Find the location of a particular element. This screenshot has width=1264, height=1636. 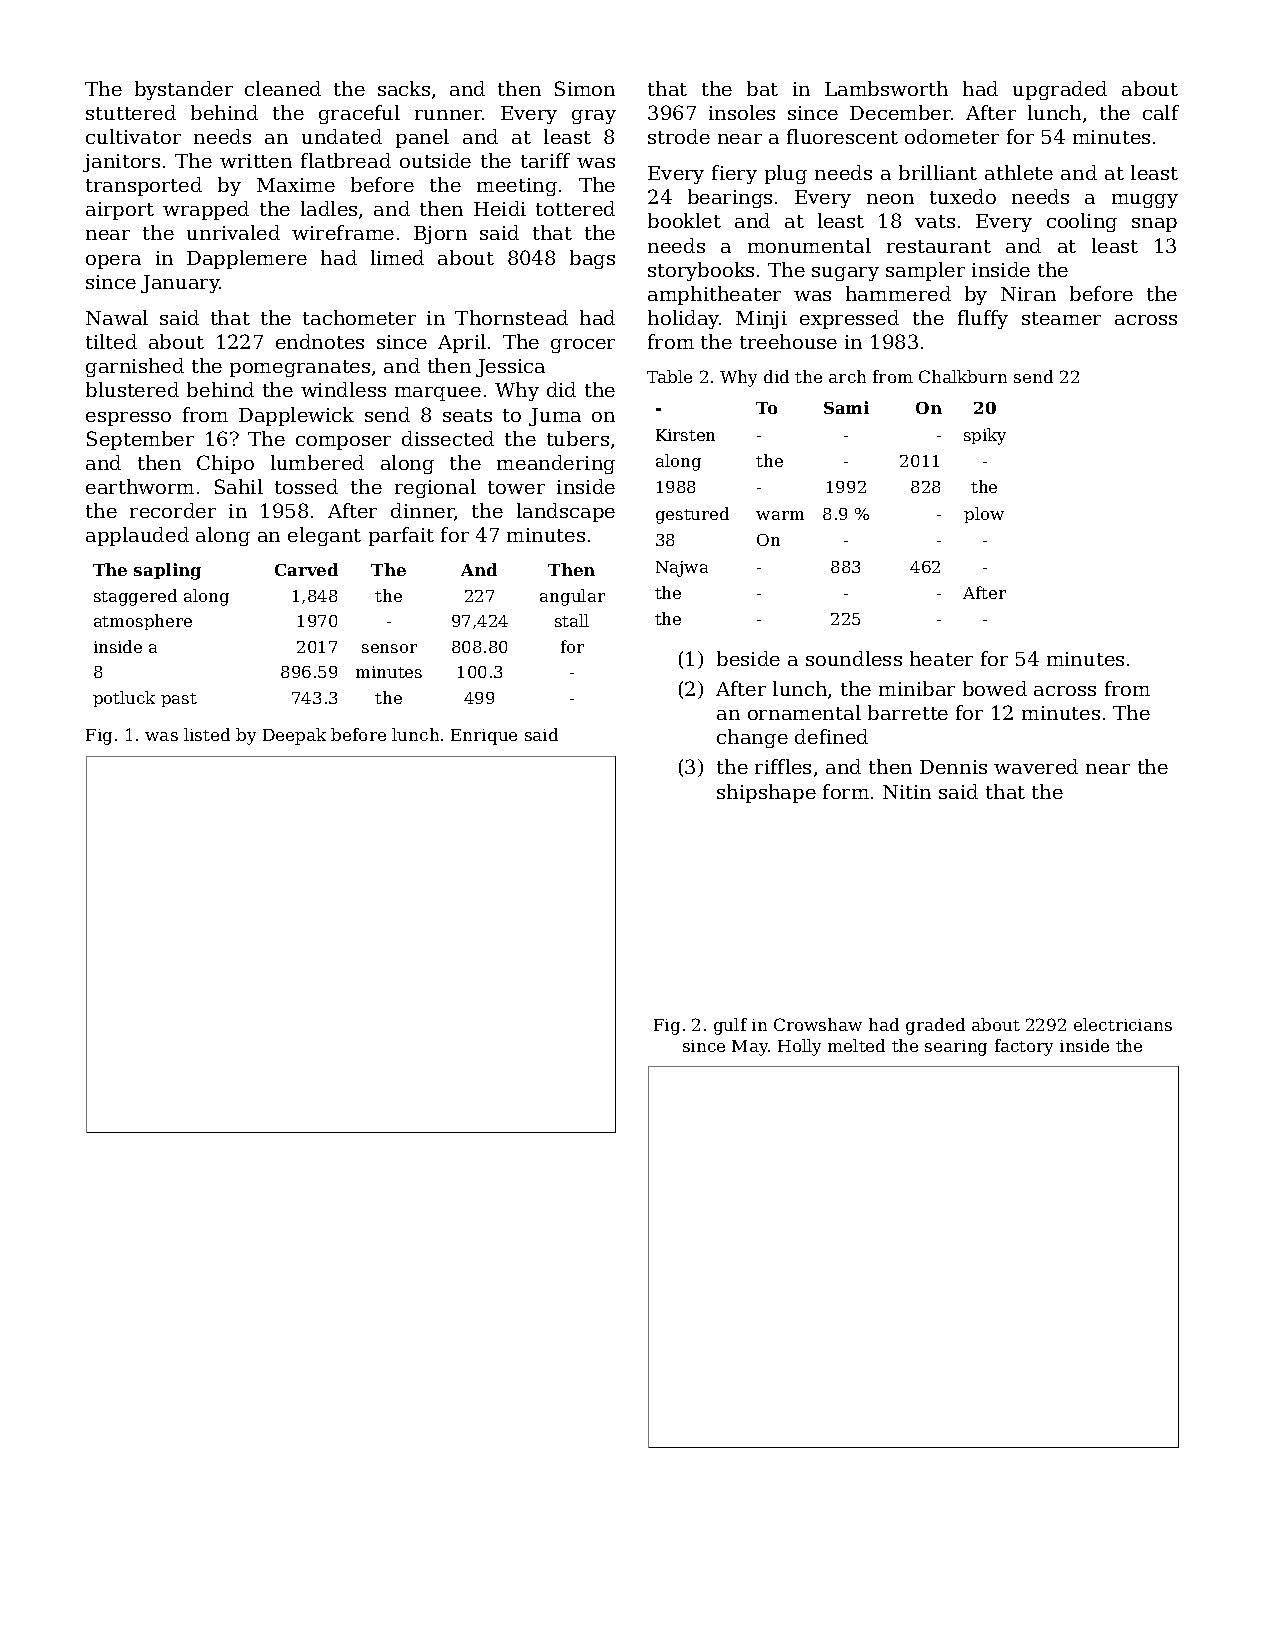

wavered is located at coordinates (1036, 766).
